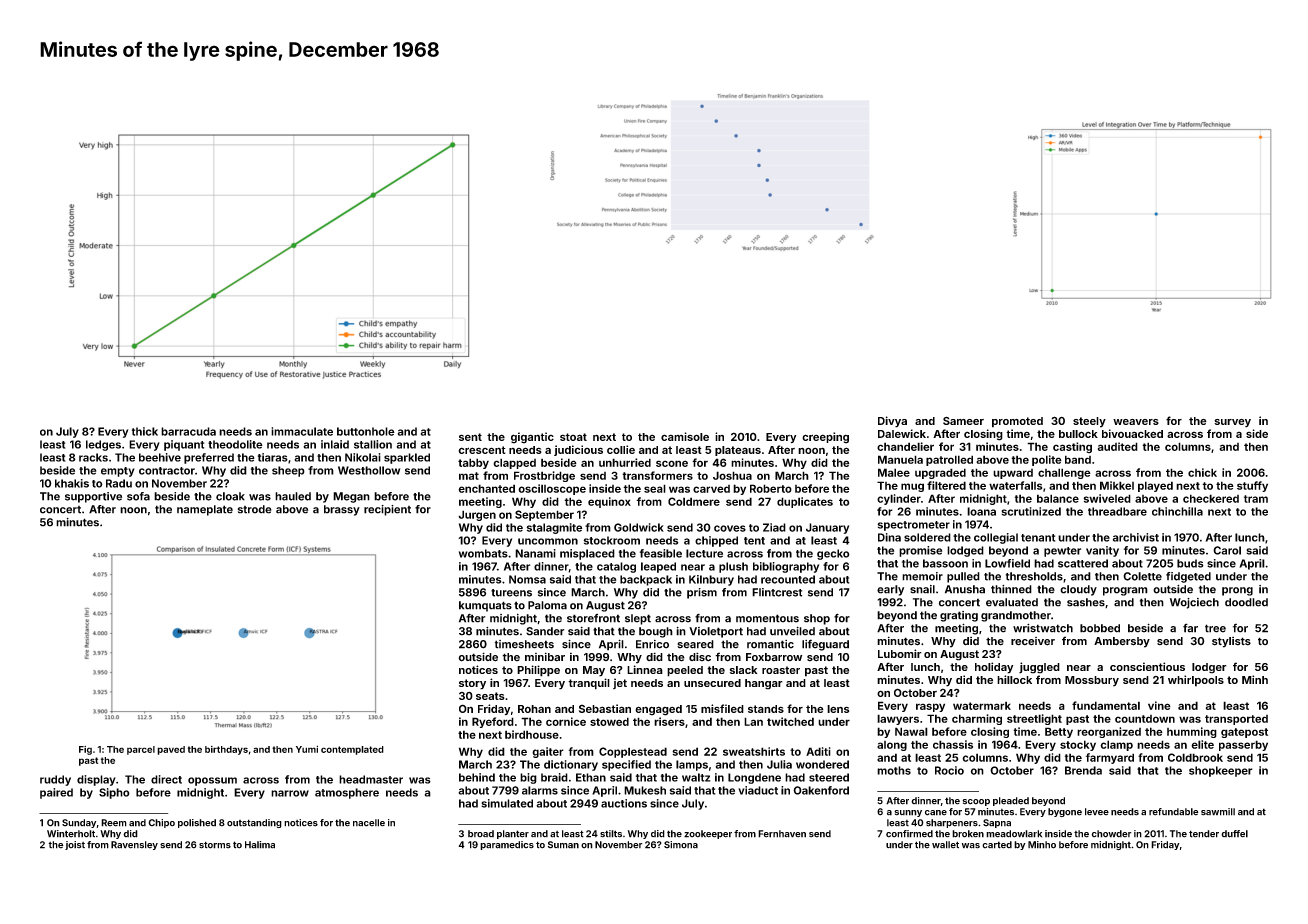  I want to click on ledges, so click(103, 445).
